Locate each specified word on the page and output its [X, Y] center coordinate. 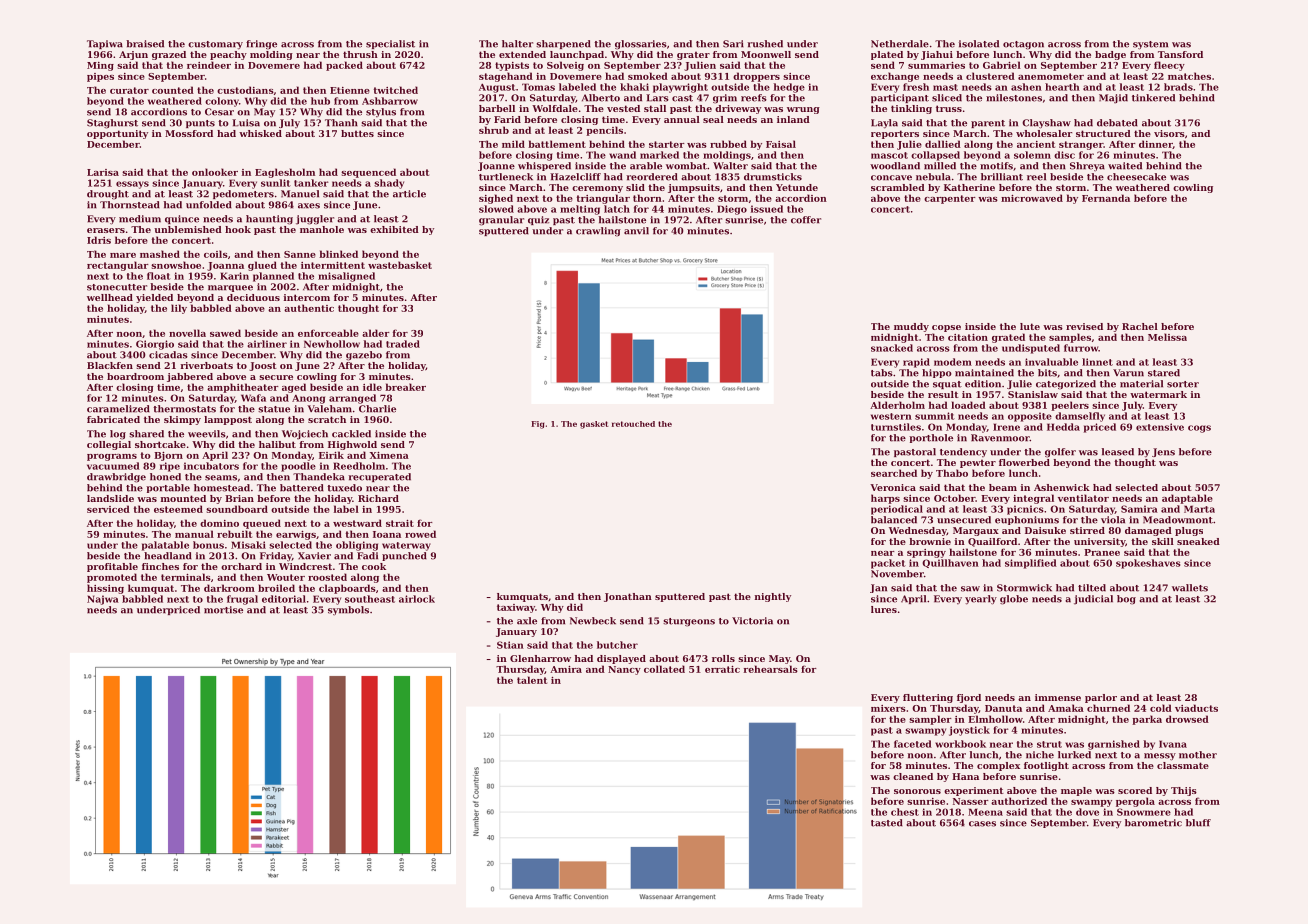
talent [532, 680]
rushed [765, 44]
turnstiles [896, 427]
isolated [979, 44]
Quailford [992, 542]
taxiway [516, 608]
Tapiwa [105, 44]
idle [372, 387]
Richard [378, 498]
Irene [1006, 427]
